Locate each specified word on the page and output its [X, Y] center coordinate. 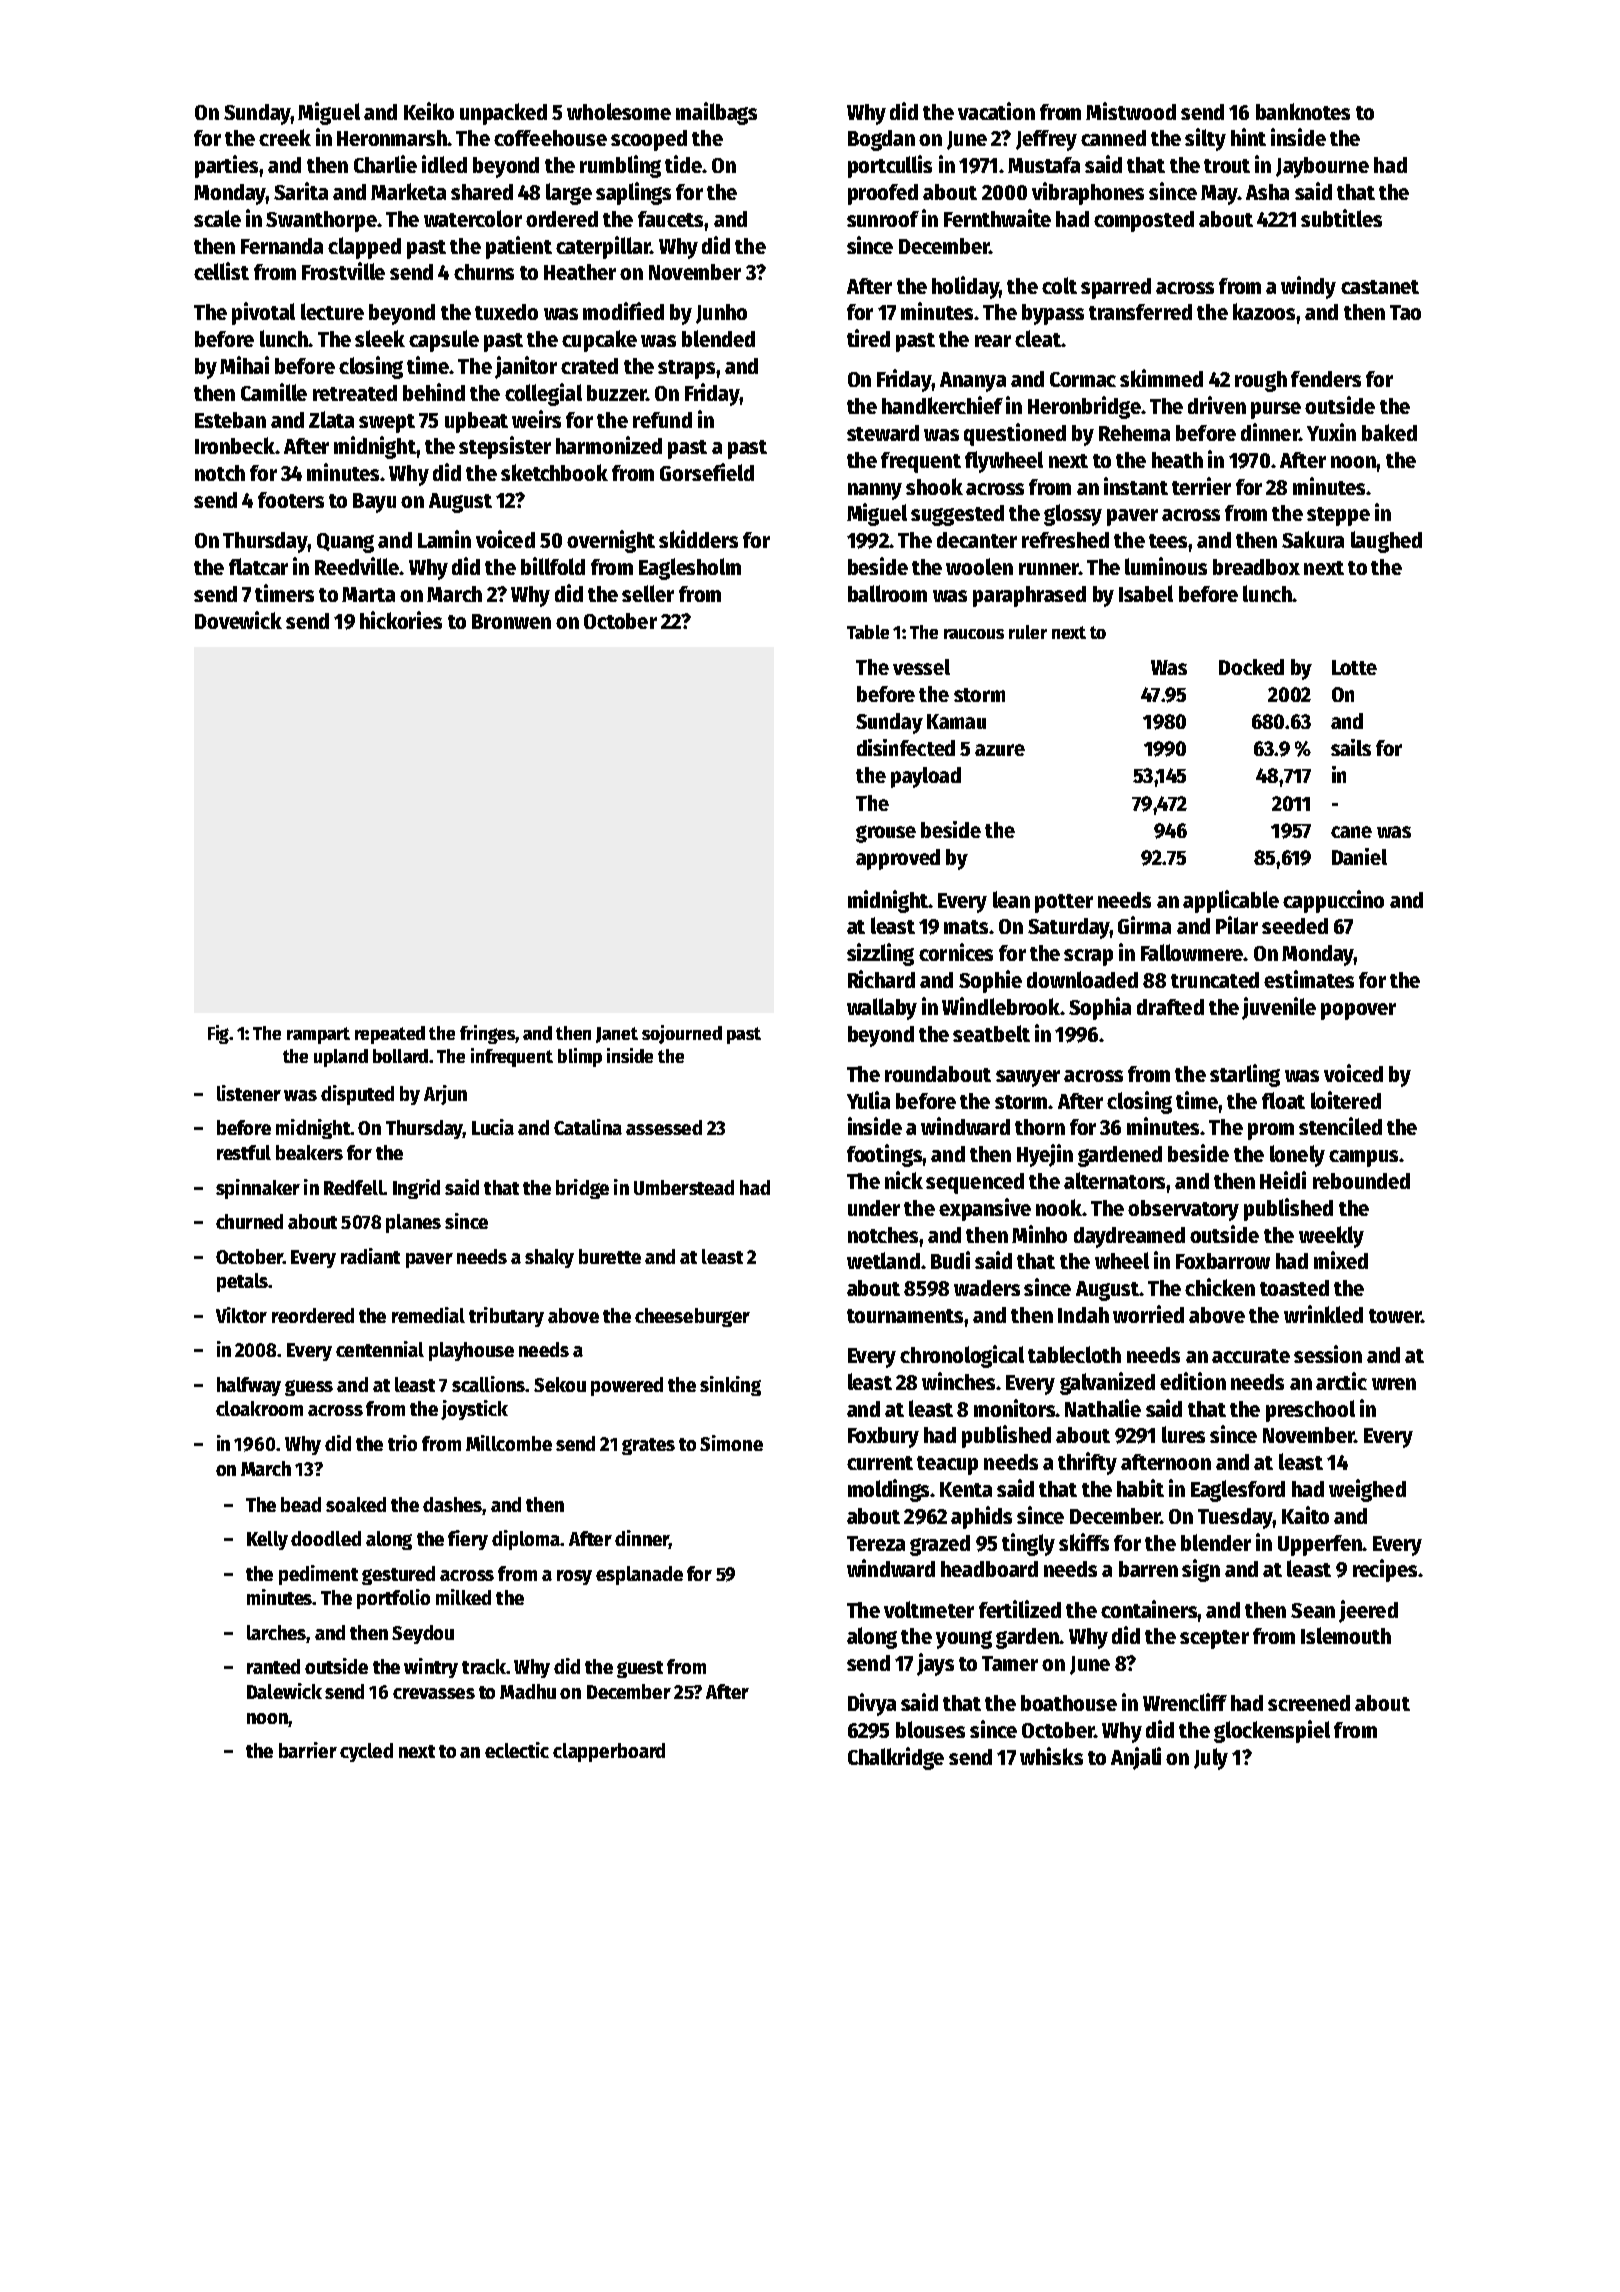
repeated [390, 1035]
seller [648, 593]
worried [1148, 1314]
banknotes [1303, 111]
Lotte [1354, 667]
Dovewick [238, 620]
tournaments [905, 1316]
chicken [1220, 1287]
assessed [664, 1127]
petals [242, 1282]
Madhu [528, 1691]
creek [285, 137]
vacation [996, 111]
